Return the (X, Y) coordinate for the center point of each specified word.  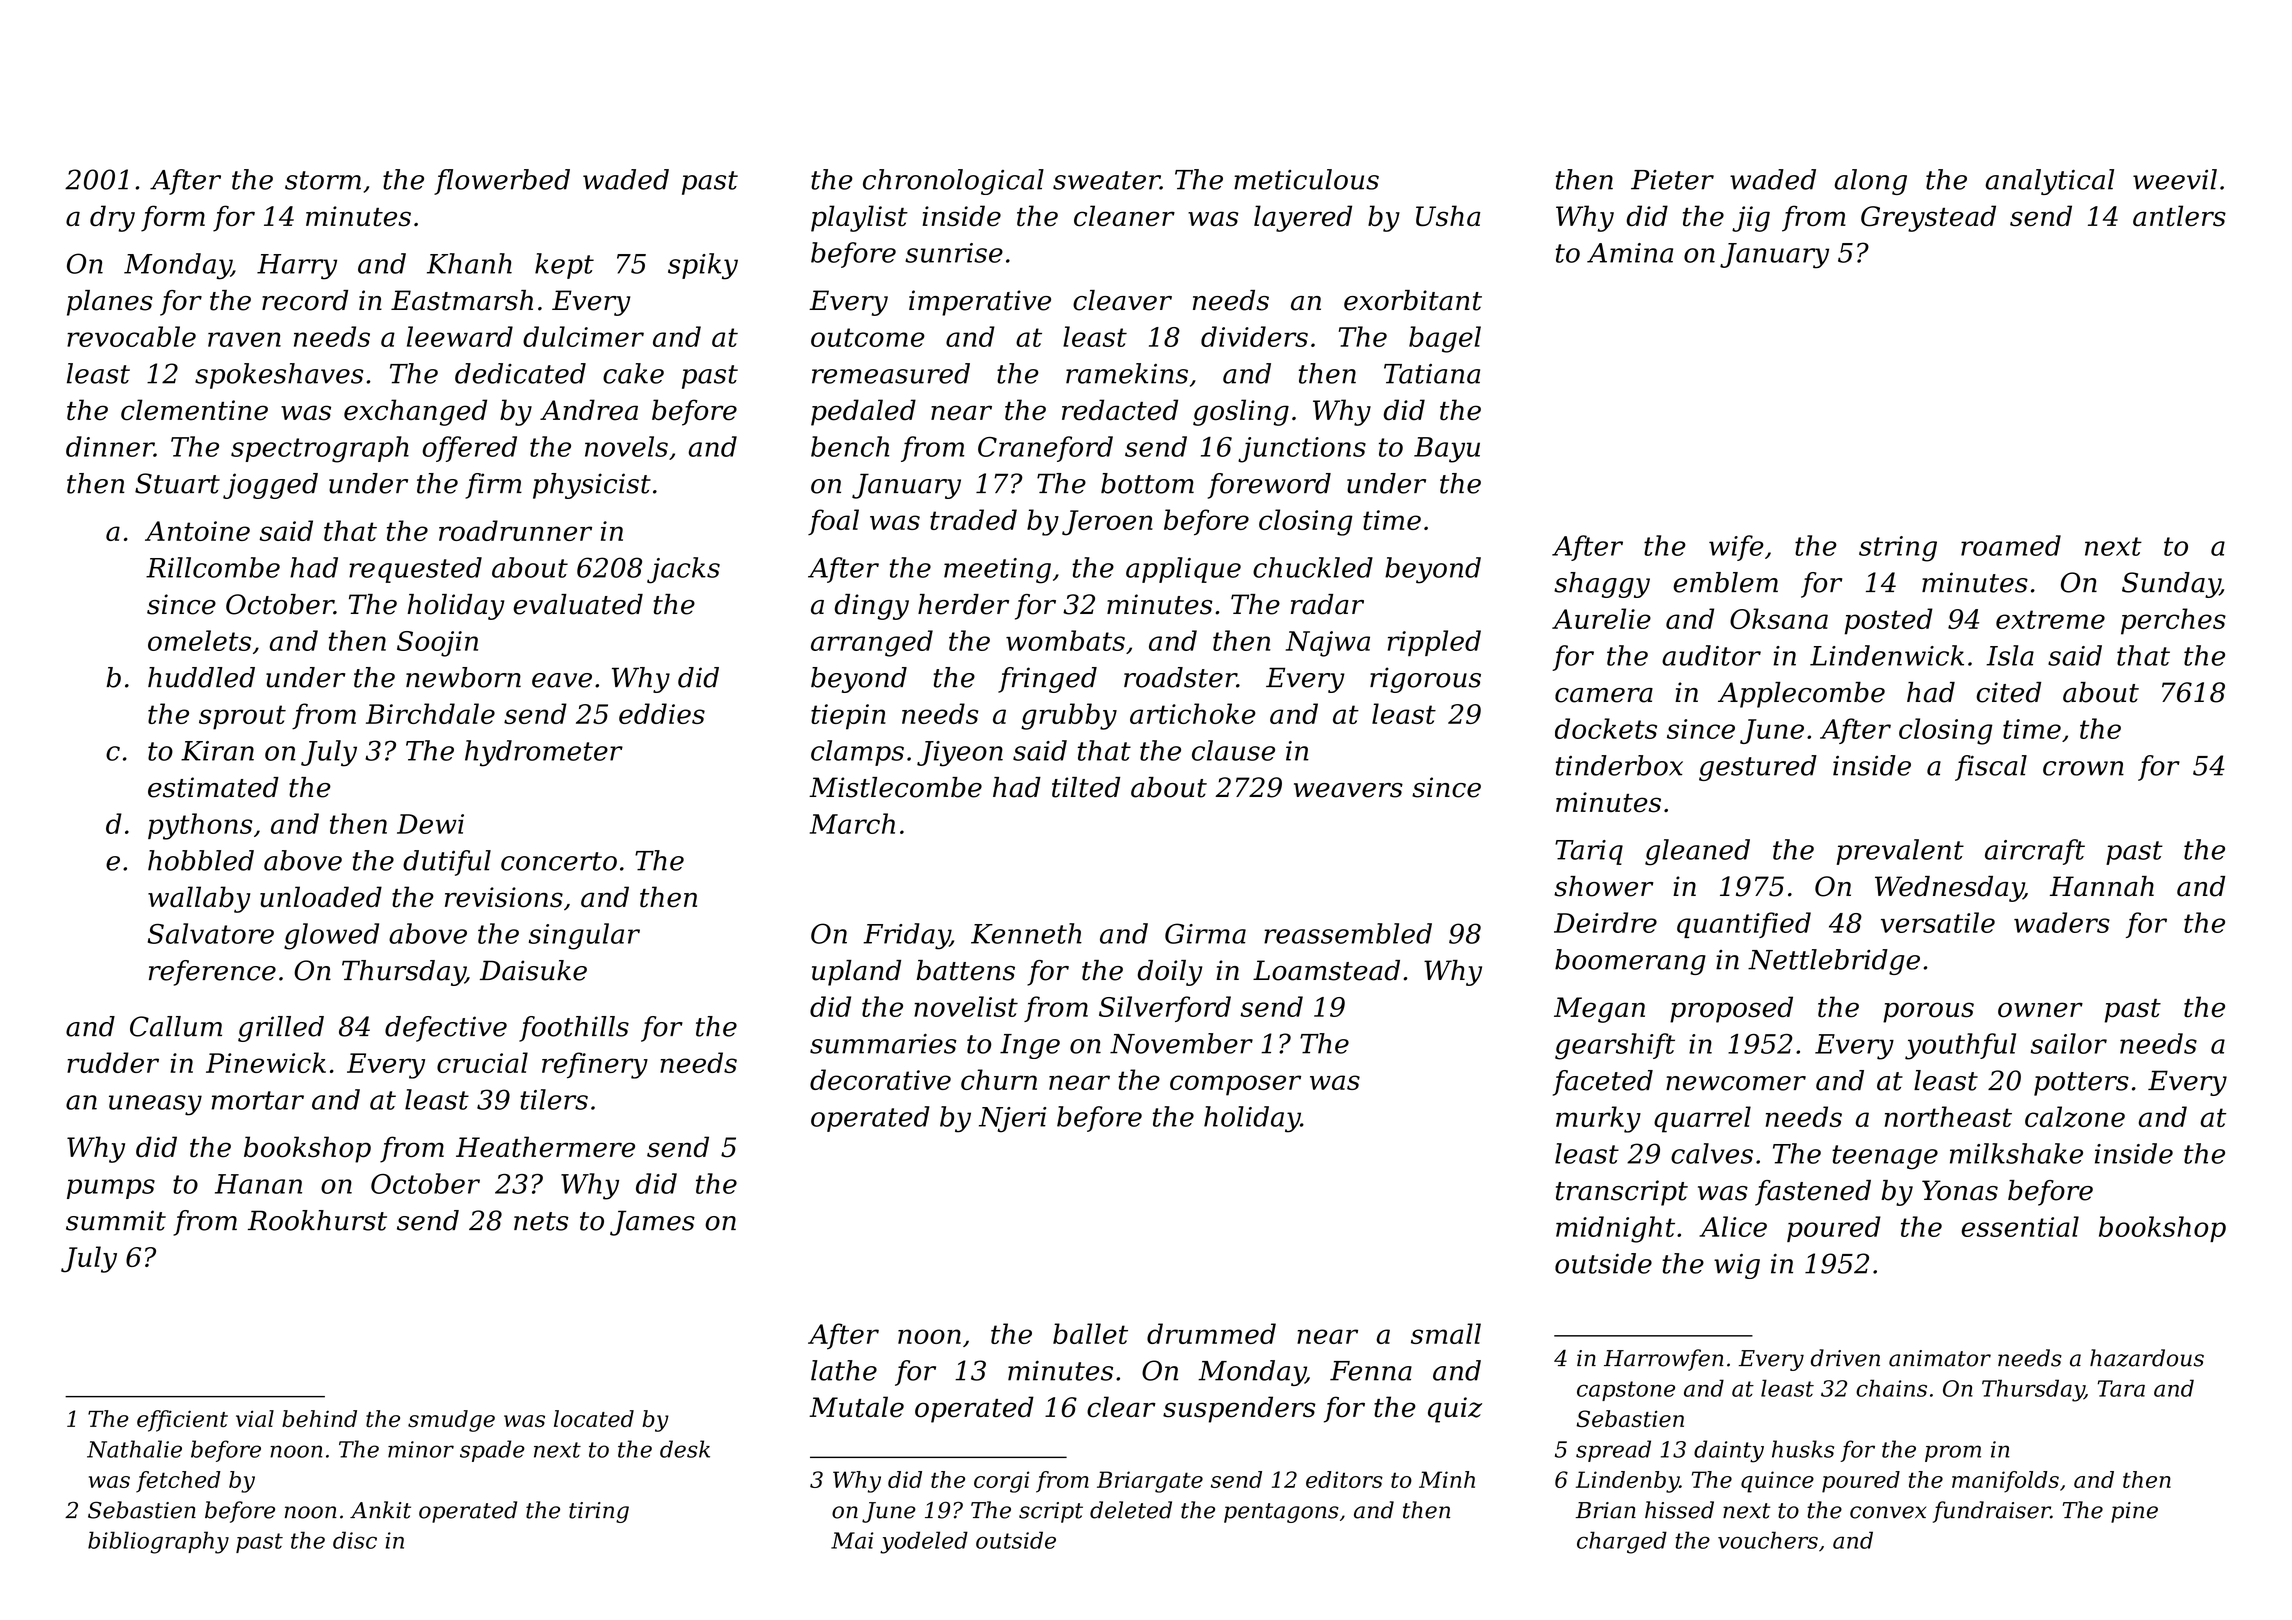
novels (626, 446)
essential (2020, 1226)
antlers (2179, 216)
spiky (703, 266)
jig (1751, 219)
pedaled (863, 412)
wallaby (199, 899)
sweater (1106, 180)
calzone (2075, 1117)
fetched (178, 1482)
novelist (966, 1006)
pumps (111, 1189)
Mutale (856, 1407)
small (1446, 1333)
